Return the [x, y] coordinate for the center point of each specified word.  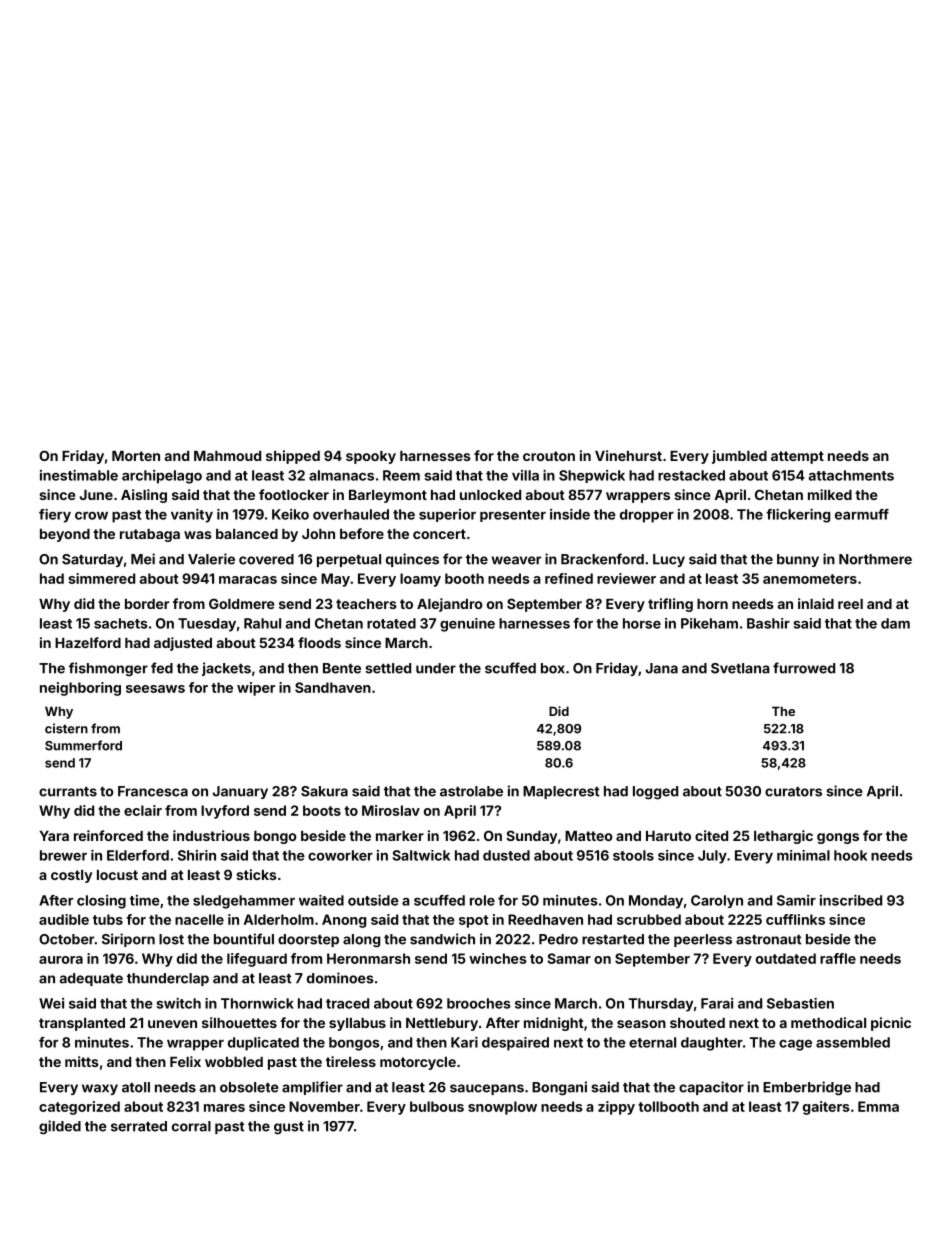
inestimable [79, 475]
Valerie [211, 559]
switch [178, 1003]
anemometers [810, 579]
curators [793, 792]
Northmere [875, 559]
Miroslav [391, 810]
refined [569, 578]
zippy [616, 1108]
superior [447, 515]
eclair [143, 810]
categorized [79, 1108]
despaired [515, 1044]
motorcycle [418, 1063]
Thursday [661, 1005]
